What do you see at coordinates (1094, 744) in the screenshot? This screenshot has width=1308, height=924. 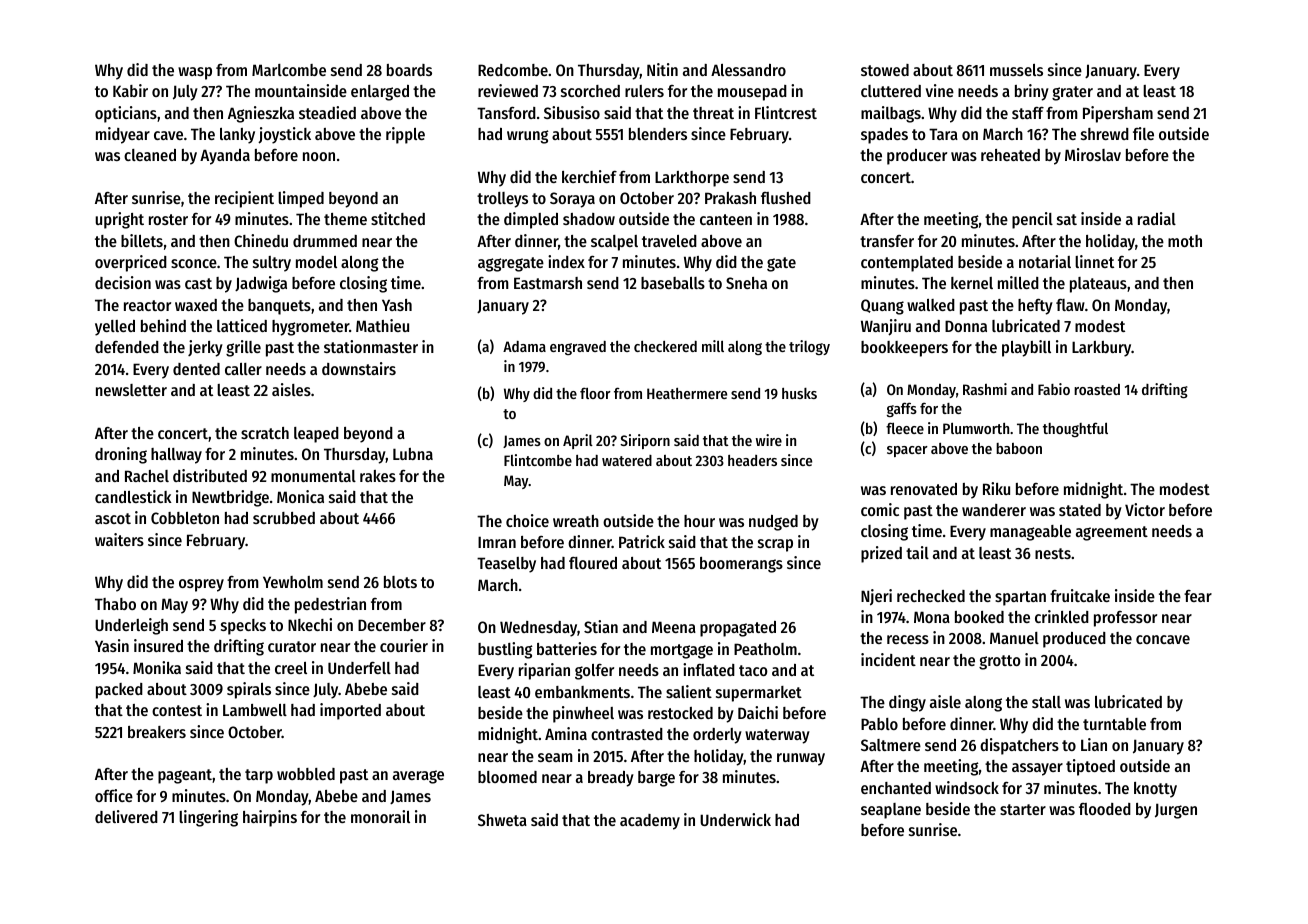 I see `Lian` at bounding box center [1094, 744].
